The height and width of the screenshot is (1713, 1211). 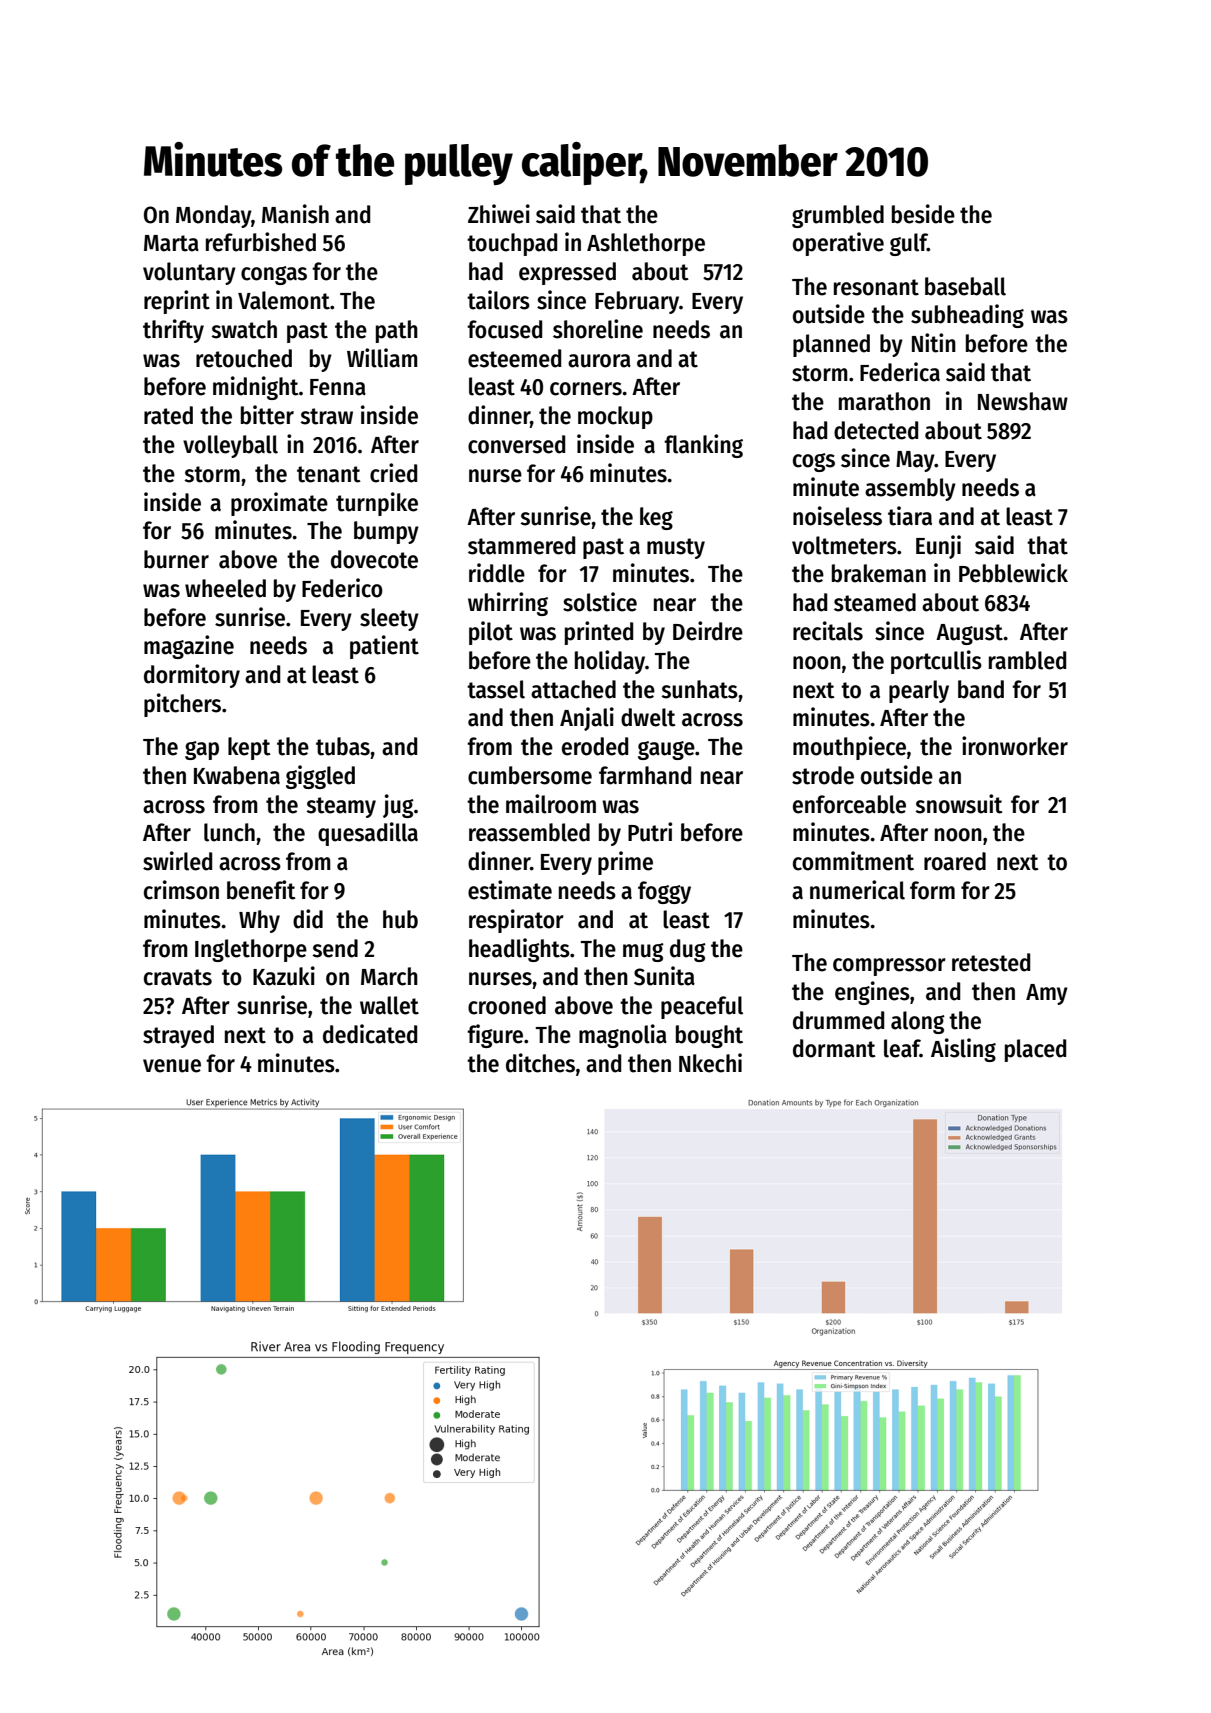 What do you see at coordinates (938, 547) in the screenshot?
I see `Eunji` at bounding box center [938, 547].
